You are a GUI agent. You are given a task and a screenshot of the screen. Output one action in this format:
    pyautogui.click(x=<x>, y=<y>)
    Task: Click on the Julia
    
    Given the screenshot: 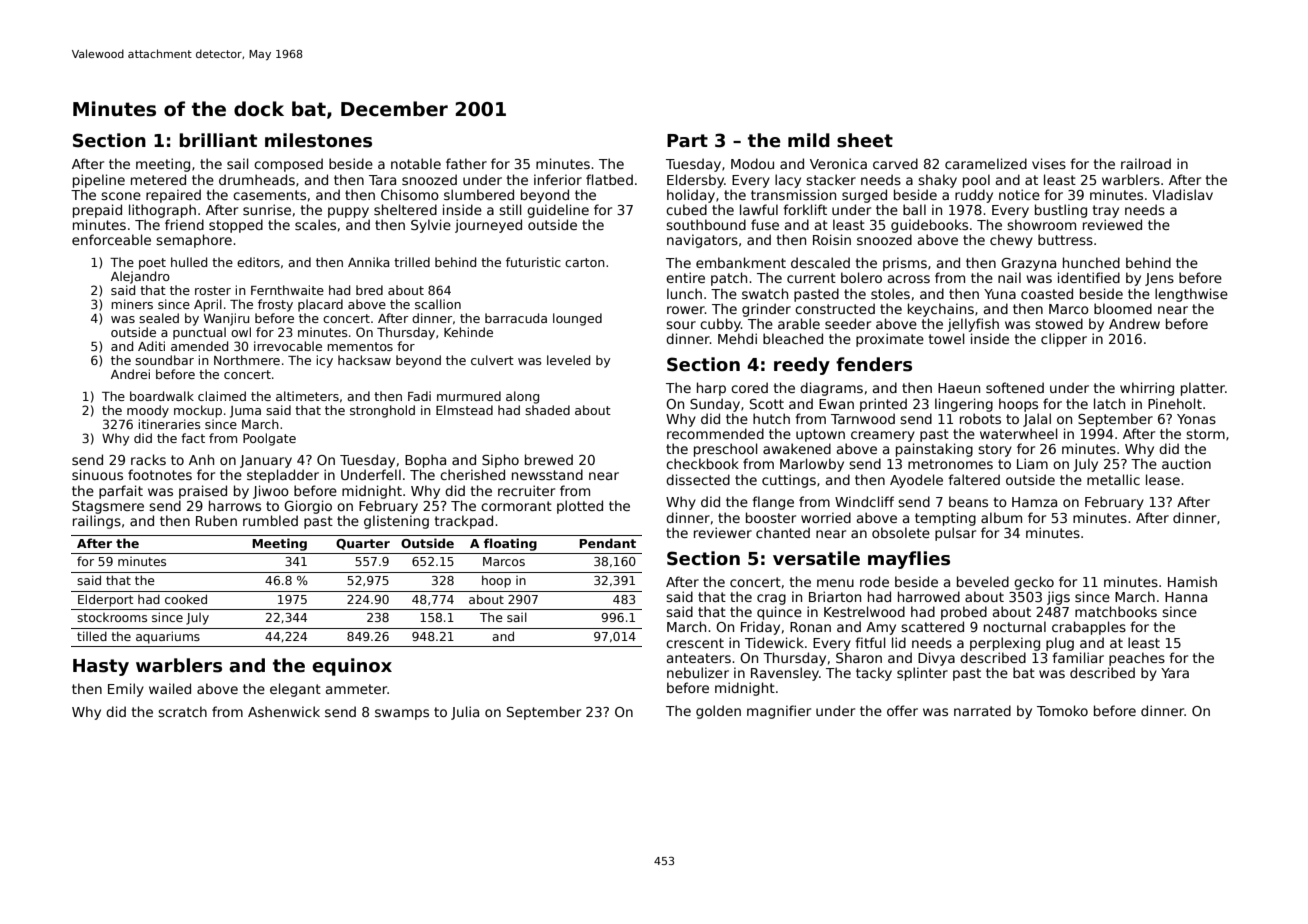 What is the action you would take?
    pyautogui.click(x=465, y=713)
